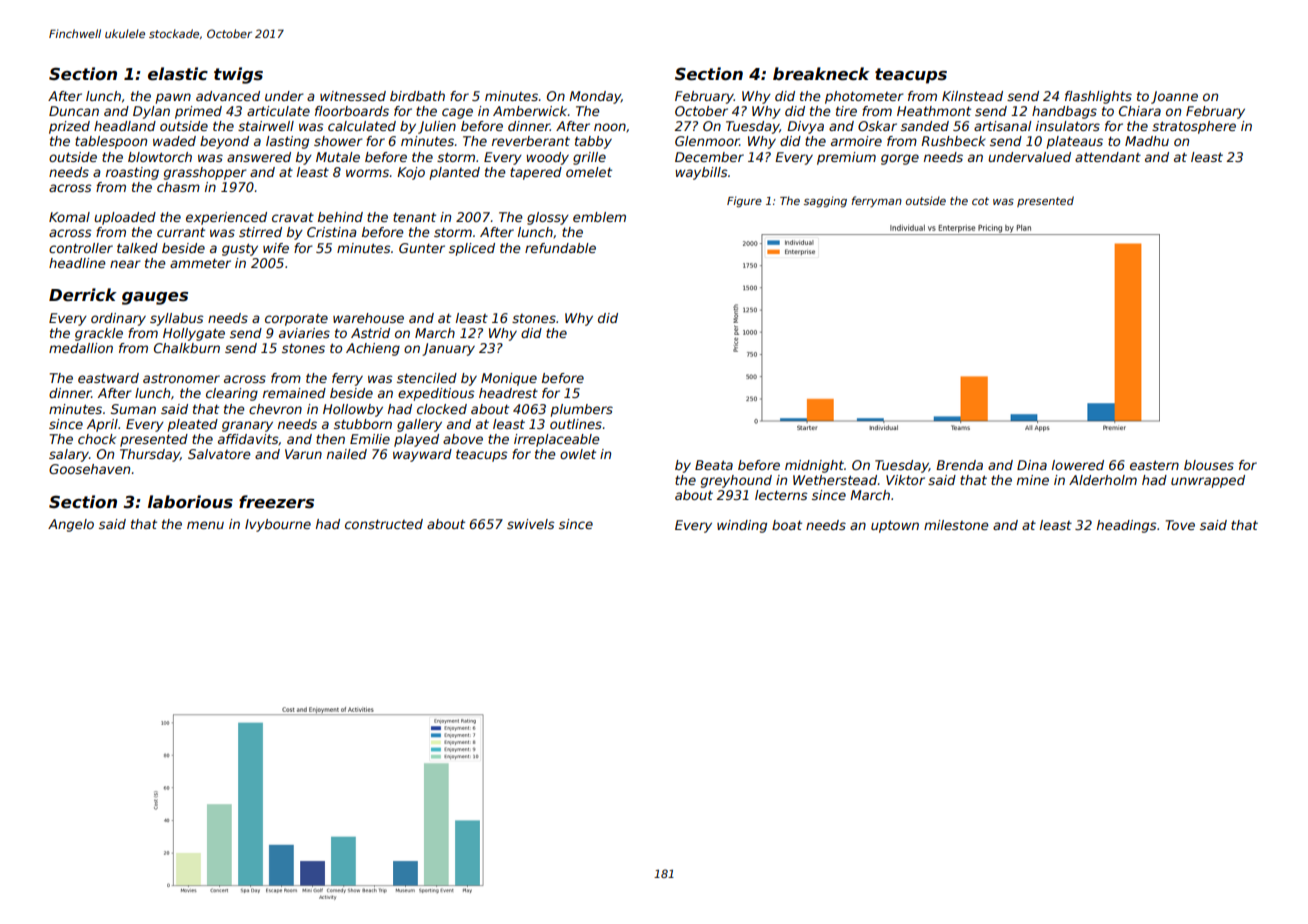 The height and width of the screenshot is (924, 1308). I want to click on menu, so click(205, 525).
